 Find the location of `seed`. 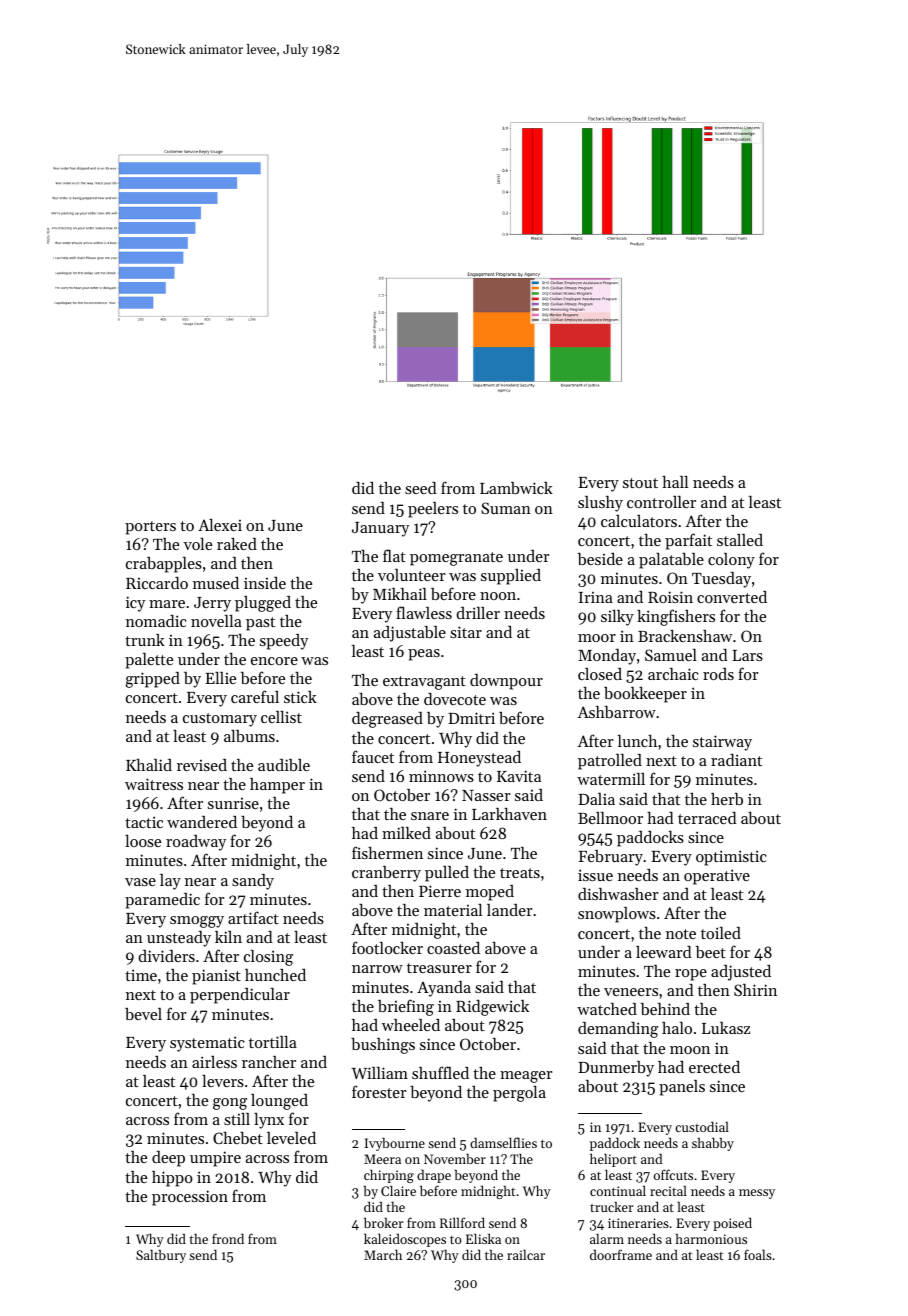

seed is located at coordinates (421, 488).
